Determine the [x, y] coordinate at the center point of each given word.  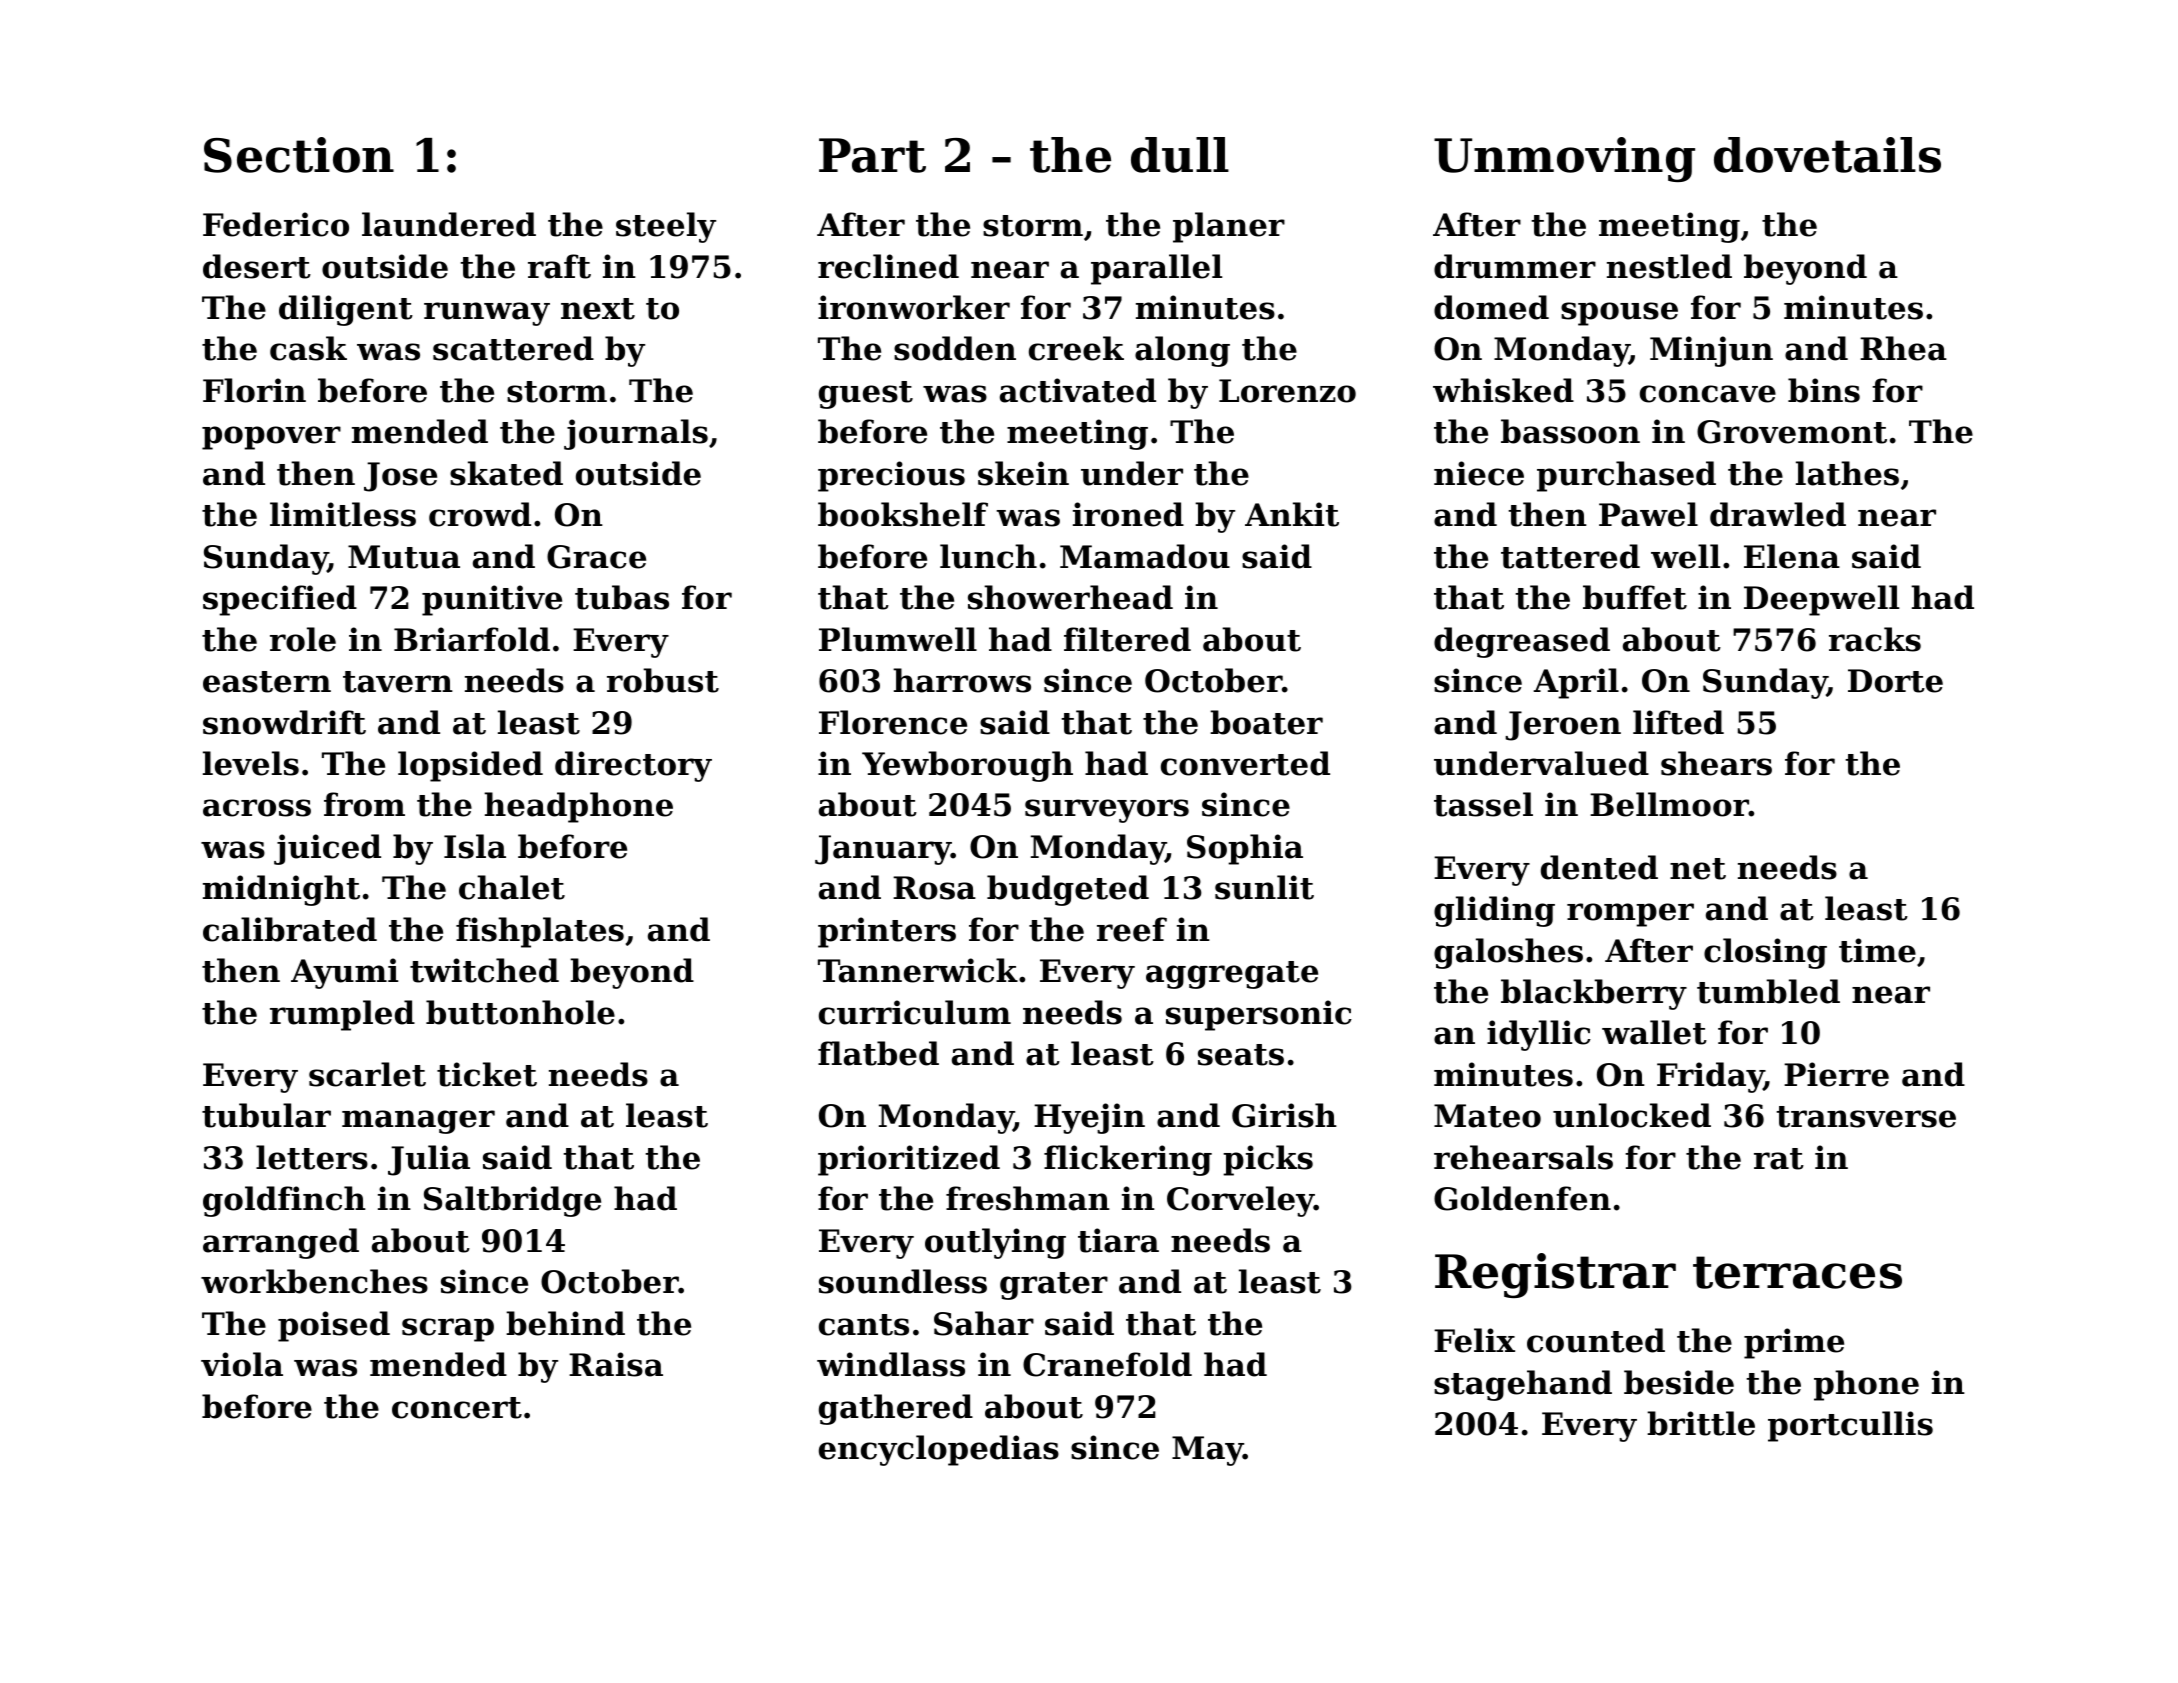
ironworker [914, 307]
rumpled [342, 1015]
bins [1824, 390]
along [1182, 351]
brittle [1701, 1423]
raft [559, 266]
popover [271, 438]
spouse [1619, 314]
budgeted [1068, 890]
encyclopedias [939, 1450]
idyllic [1539, 1035]
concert [457, 1408]
